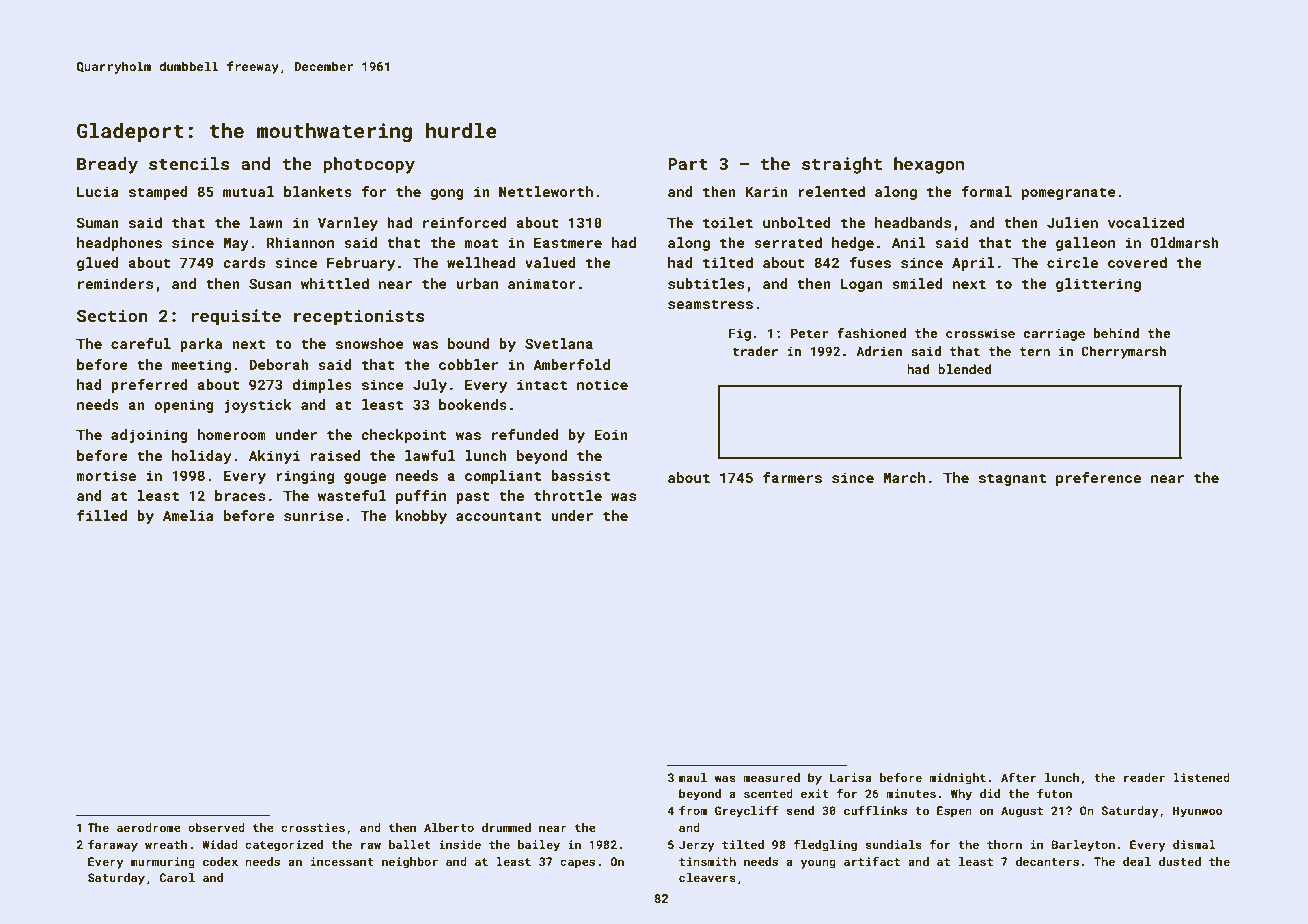  Describe the element at coordinates (792, 477) in the image. I see `farmers` at that location.
